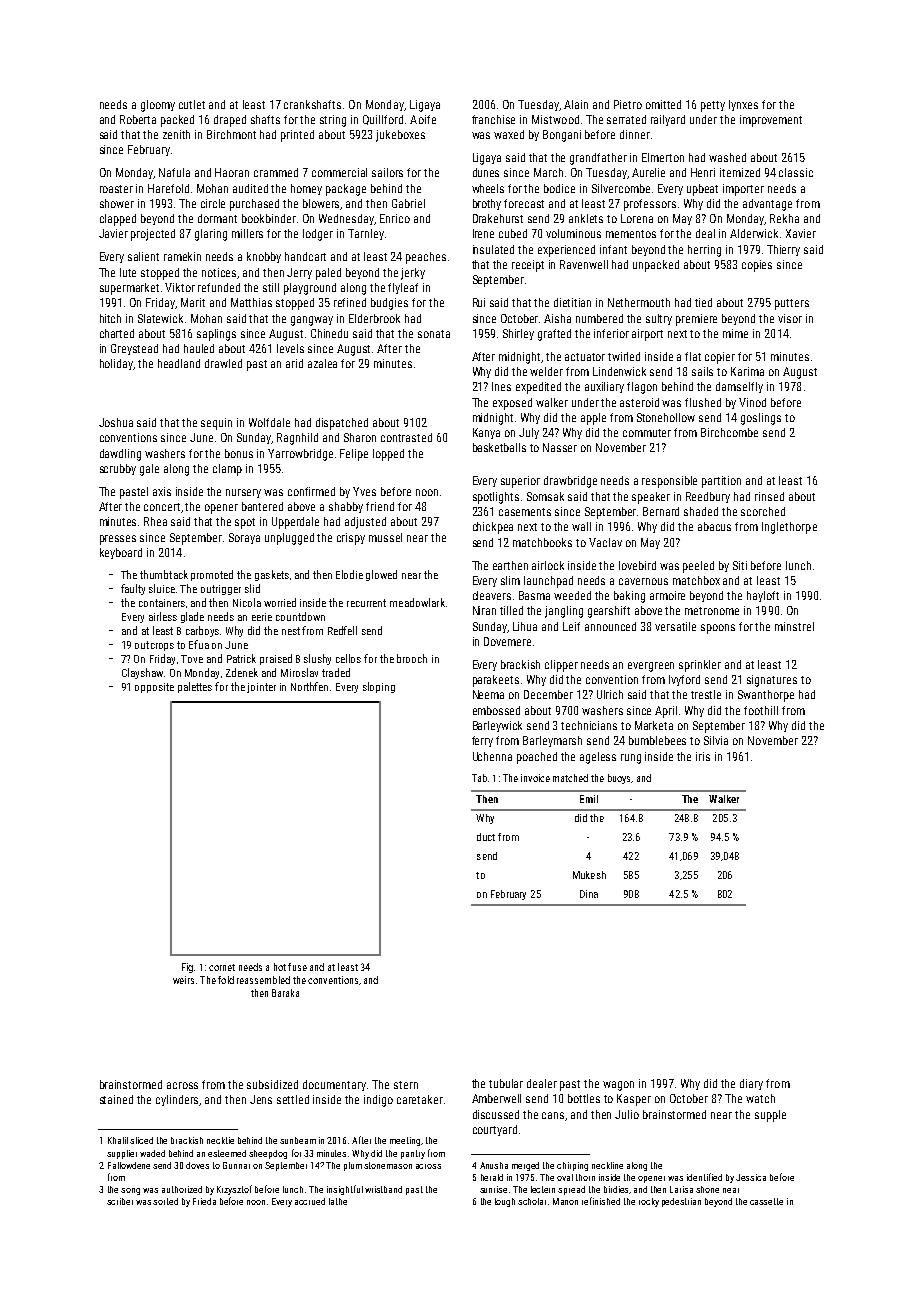 This screenshot has height=1308, width=924. What do you see at coordinates (222, 967) in the screenshot?
I see `cornet` at bounding box center [222, 967].
